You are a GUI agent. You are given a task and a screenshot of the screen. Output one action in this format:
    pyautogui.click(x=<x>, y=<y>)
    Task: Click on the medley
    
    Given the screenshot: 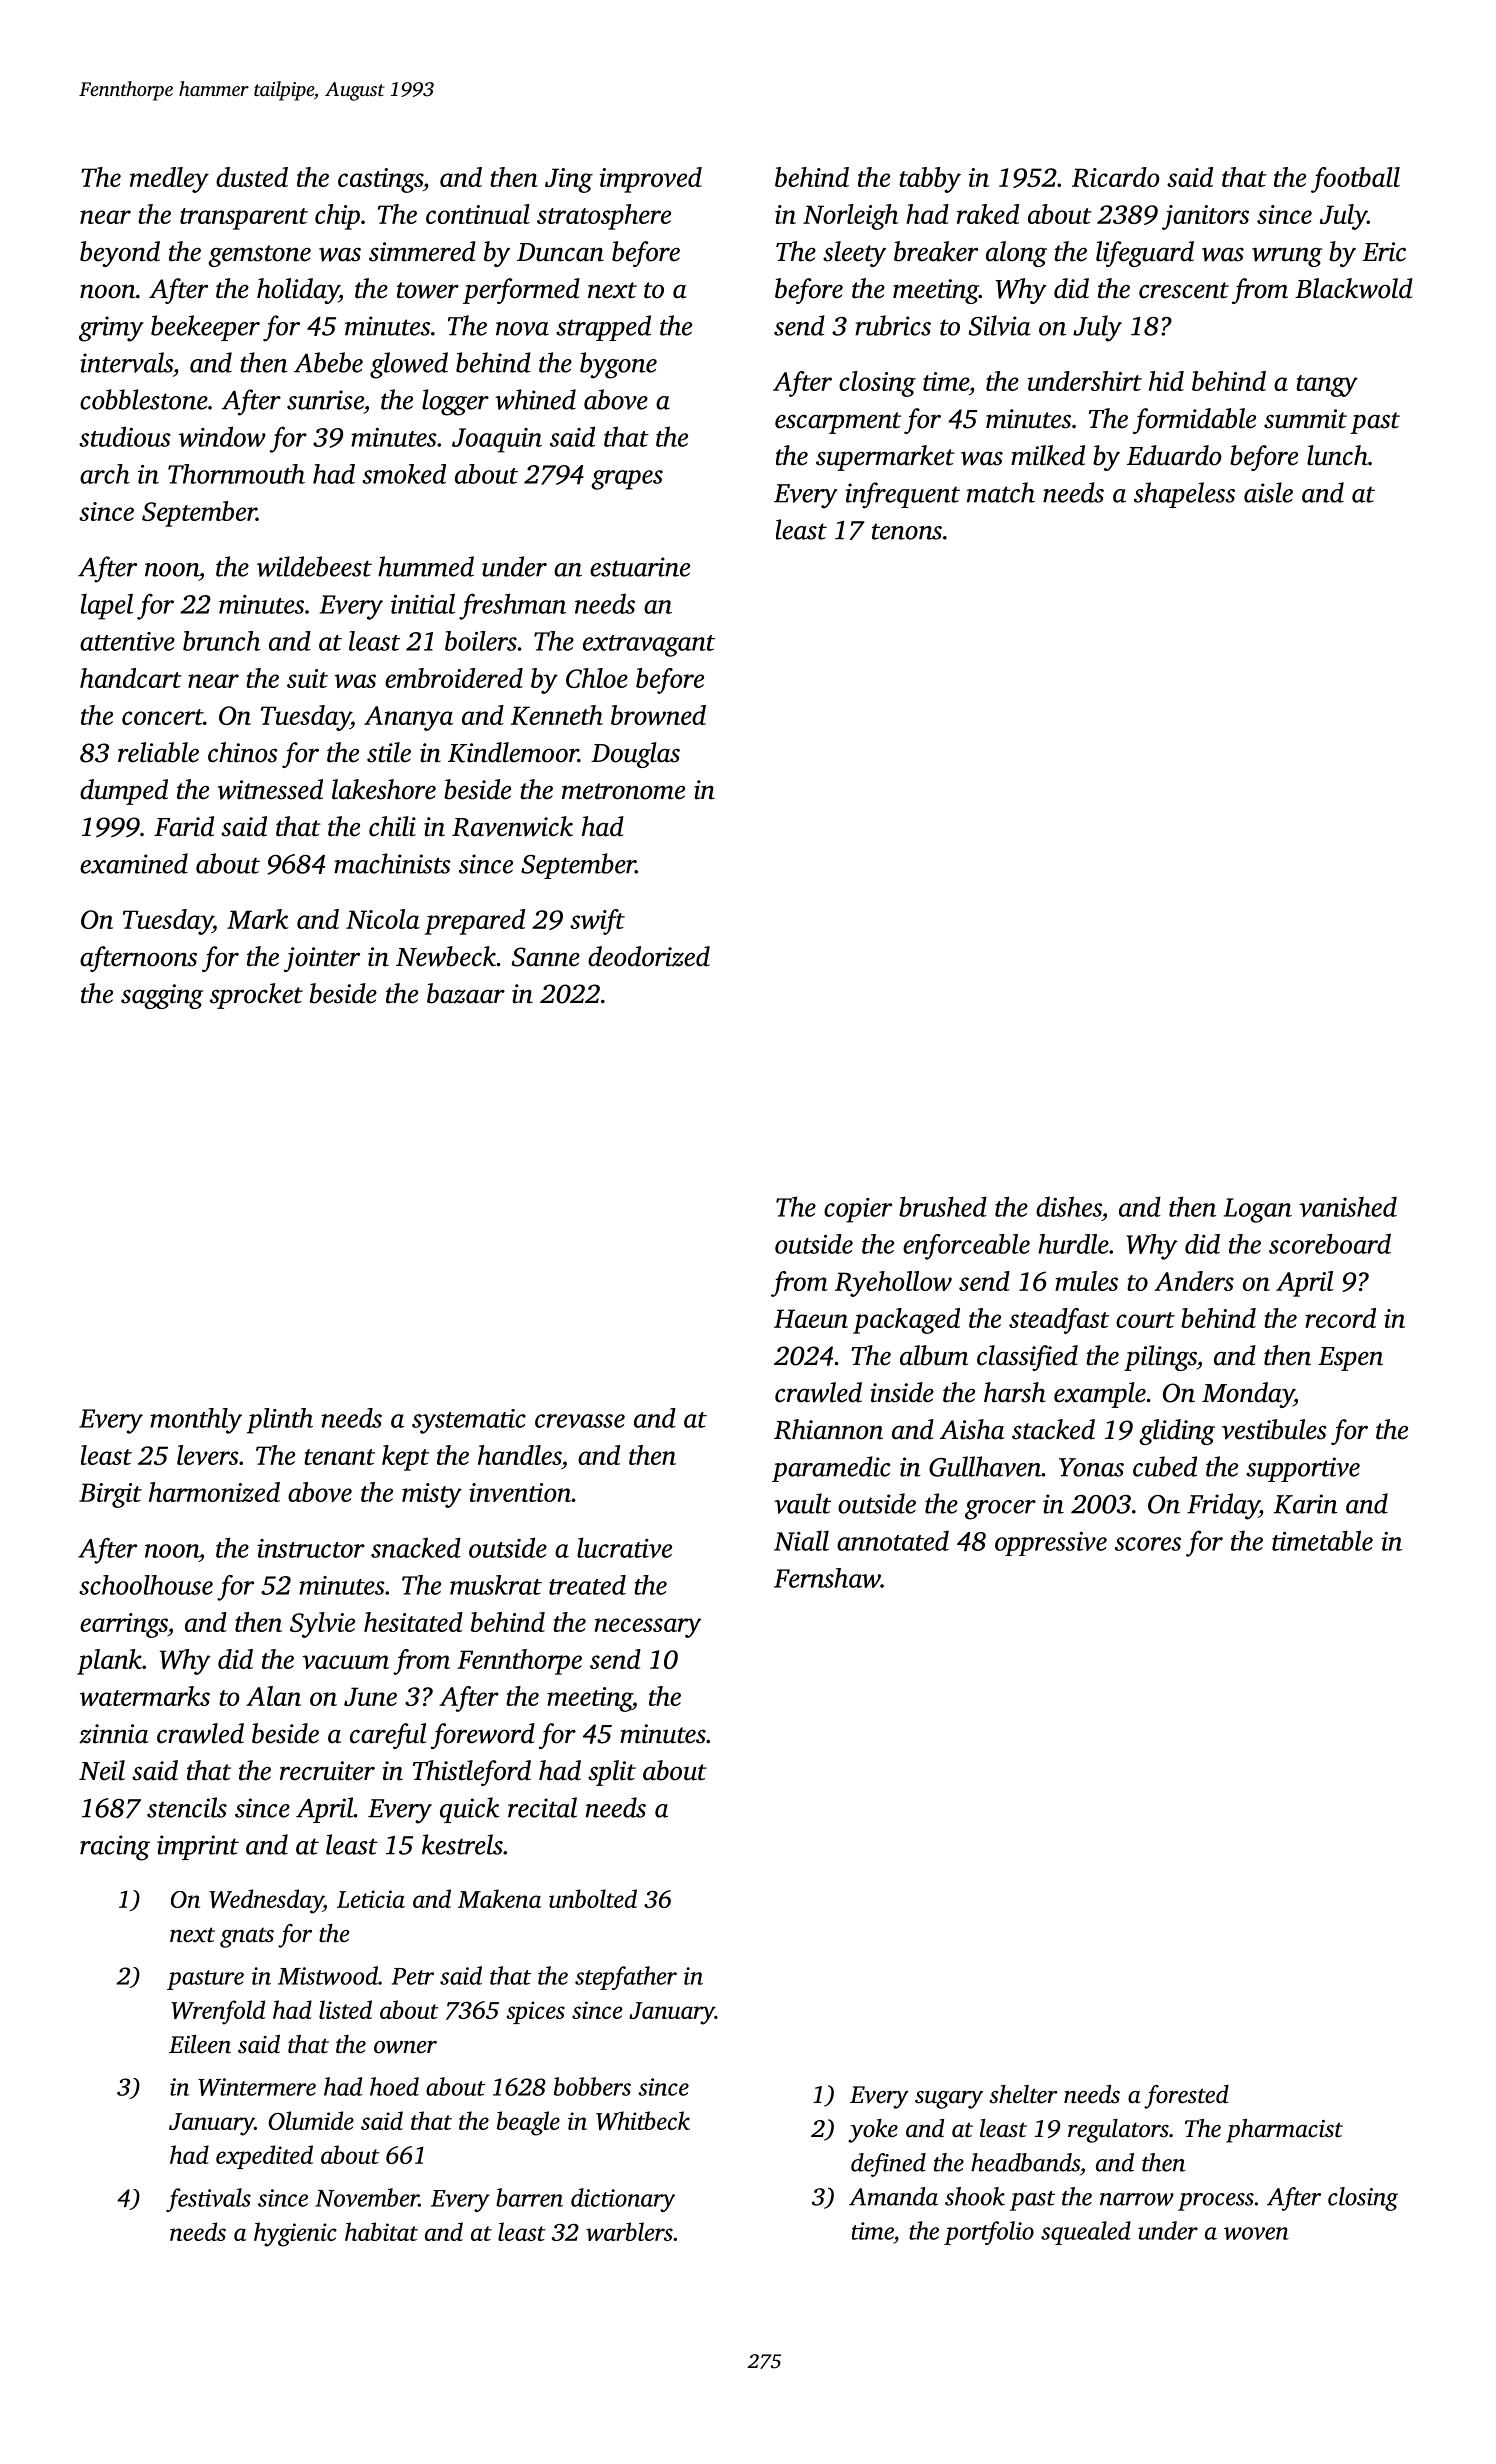 What is the action you would take?
    pyautogui.click(x=169, y=180)
